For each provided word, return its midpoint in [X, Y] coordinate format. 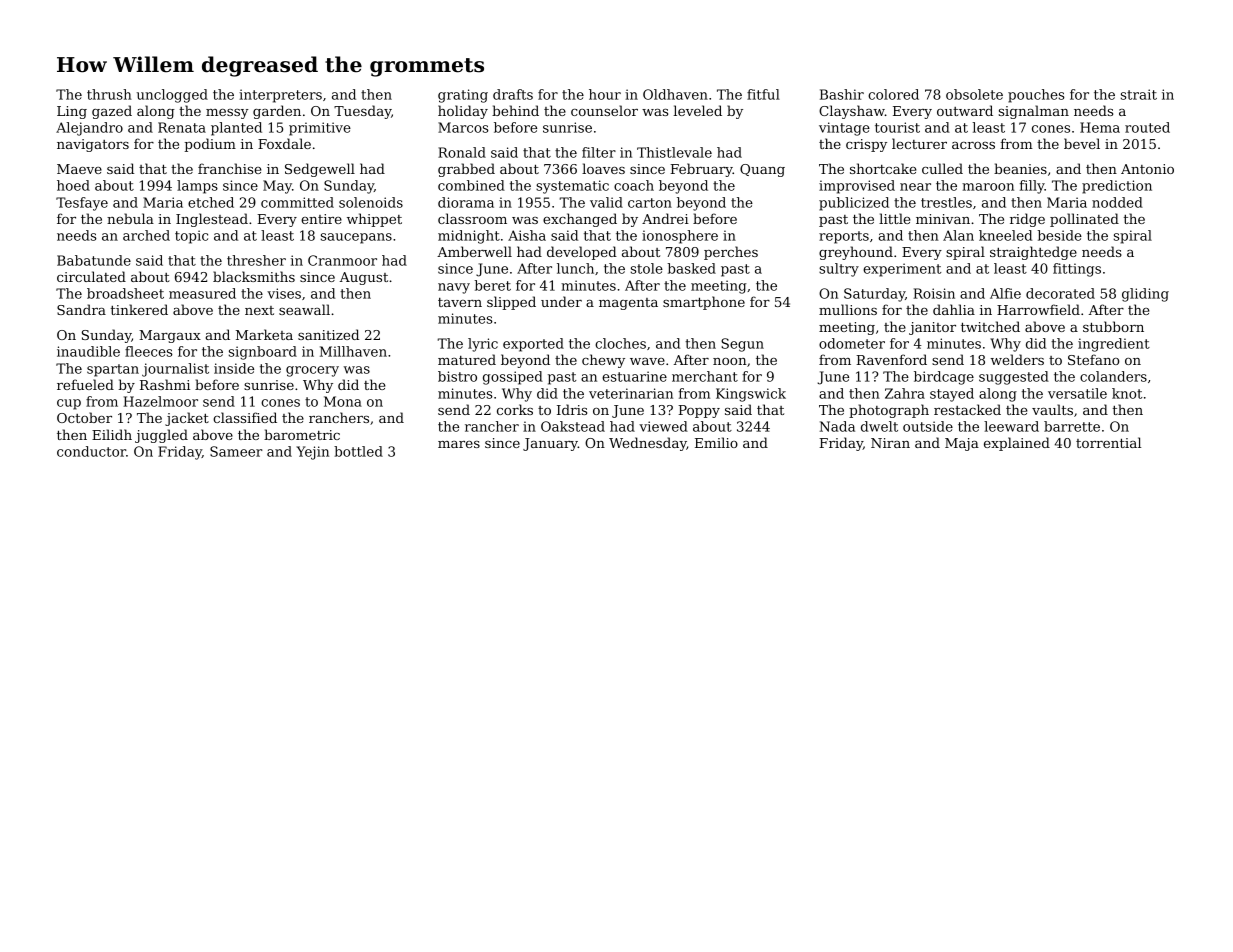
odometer [852, 343]
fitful [763, 94]
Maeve [79, 169]
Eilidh [112, 434]
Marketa [264, 334]
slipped [511, 303]
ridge [1027, 220]
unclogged [172, 96]
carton [650, 203]
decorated [1060, 293]
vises [284, 293]
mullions [848, 309]
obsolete [974, 94]
